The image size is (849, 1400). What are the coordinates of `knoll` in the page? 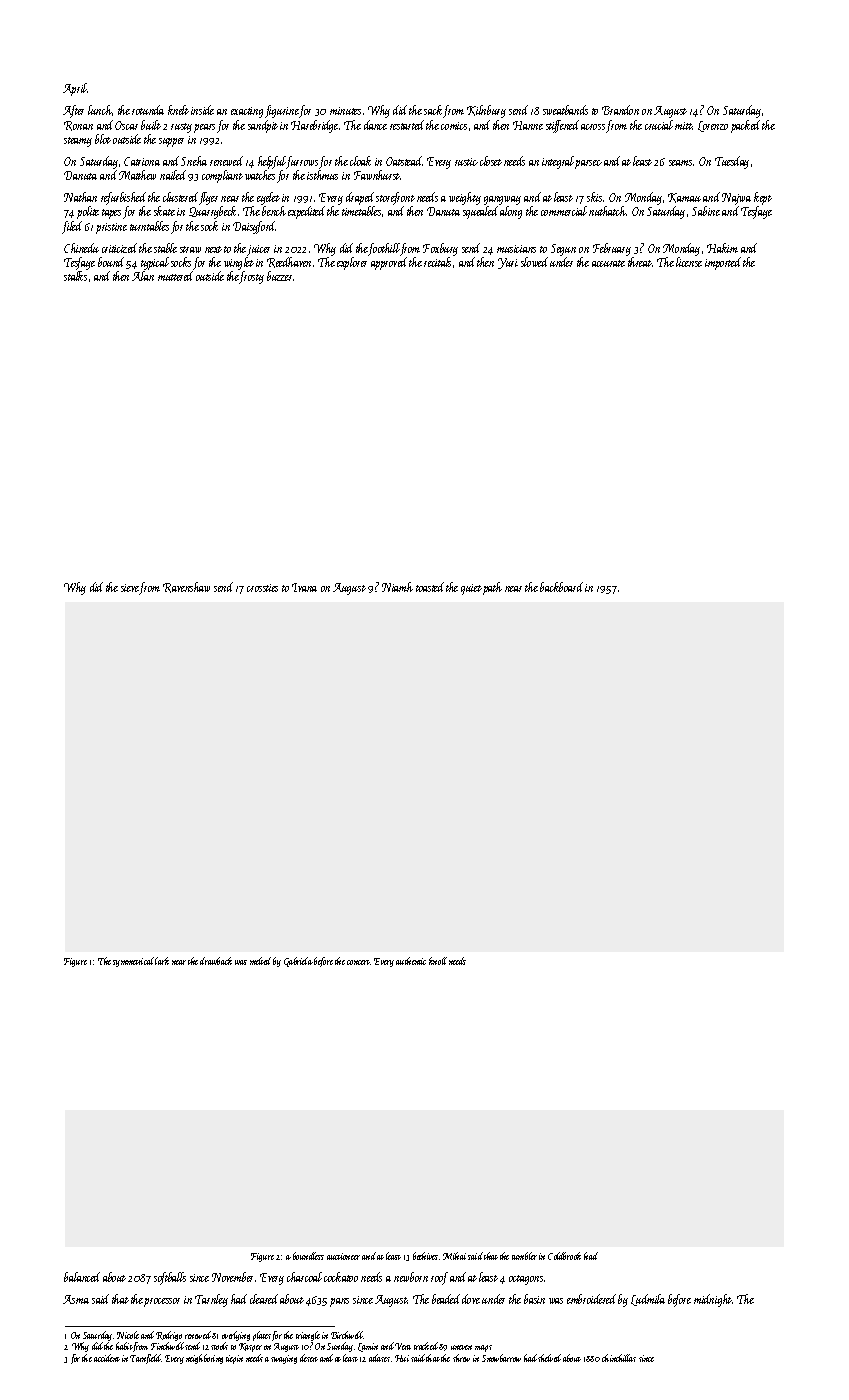 It's located at (438, 961).
